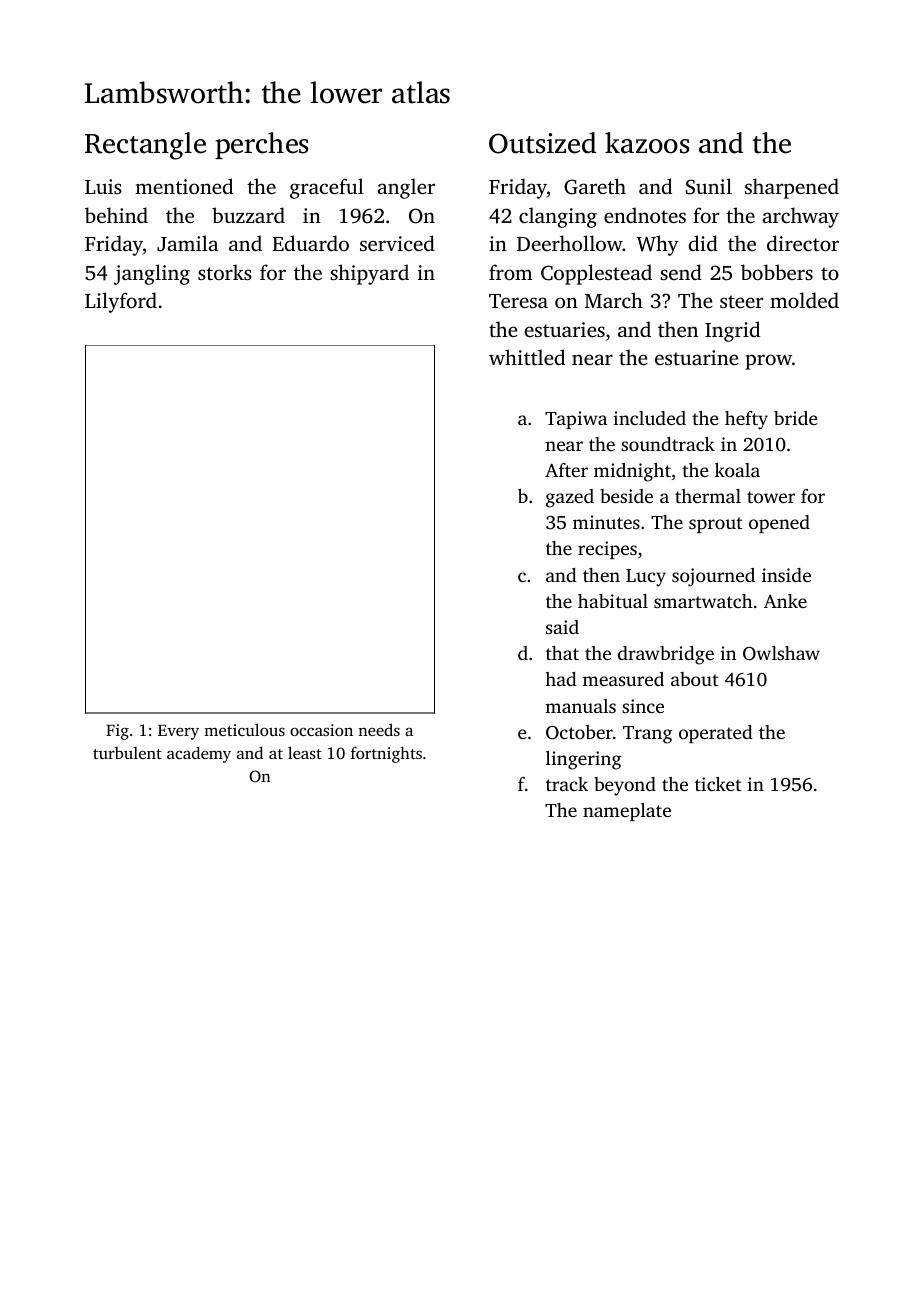 This image has width=924, height=1311. What do you see at coordinates (542, 143) in the image?
I see `Outsized` at bounding box center [542, 143].
